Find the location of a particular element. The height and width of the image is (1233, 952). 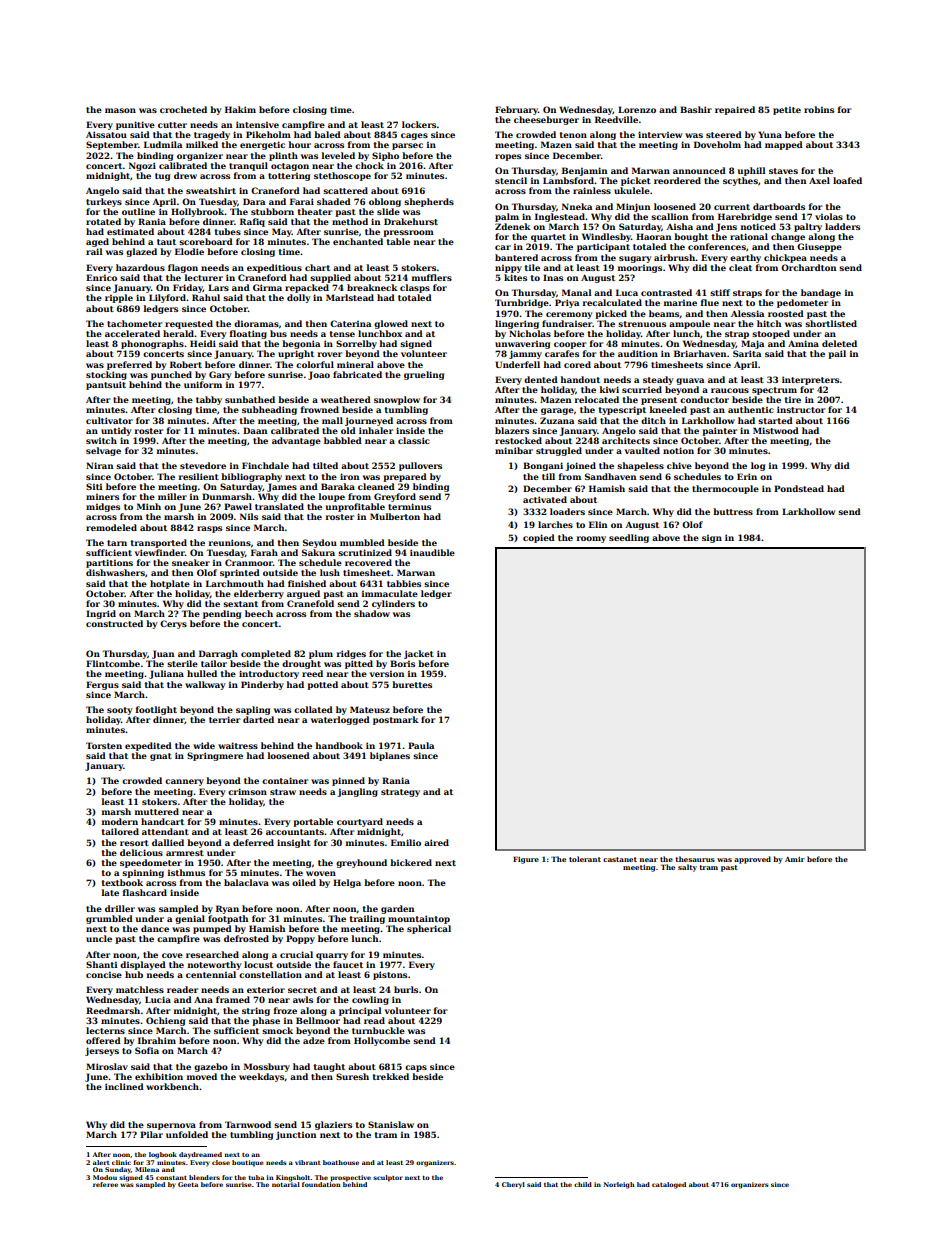

sunbathed is located at coordinates (250, 399).
